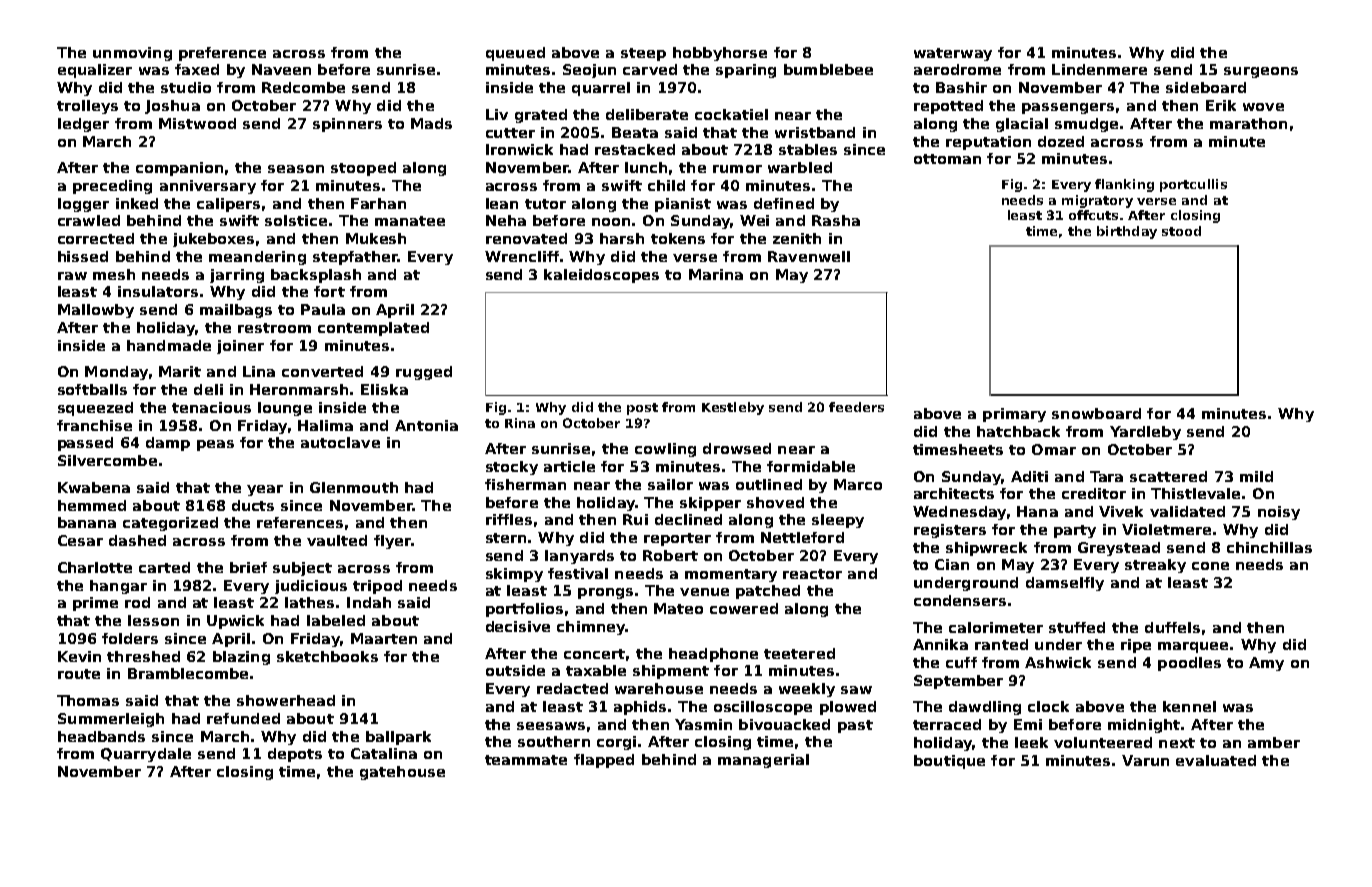 This screenshot has width=1372, height=887. I want to click on midnight, so click(1144, 726).
